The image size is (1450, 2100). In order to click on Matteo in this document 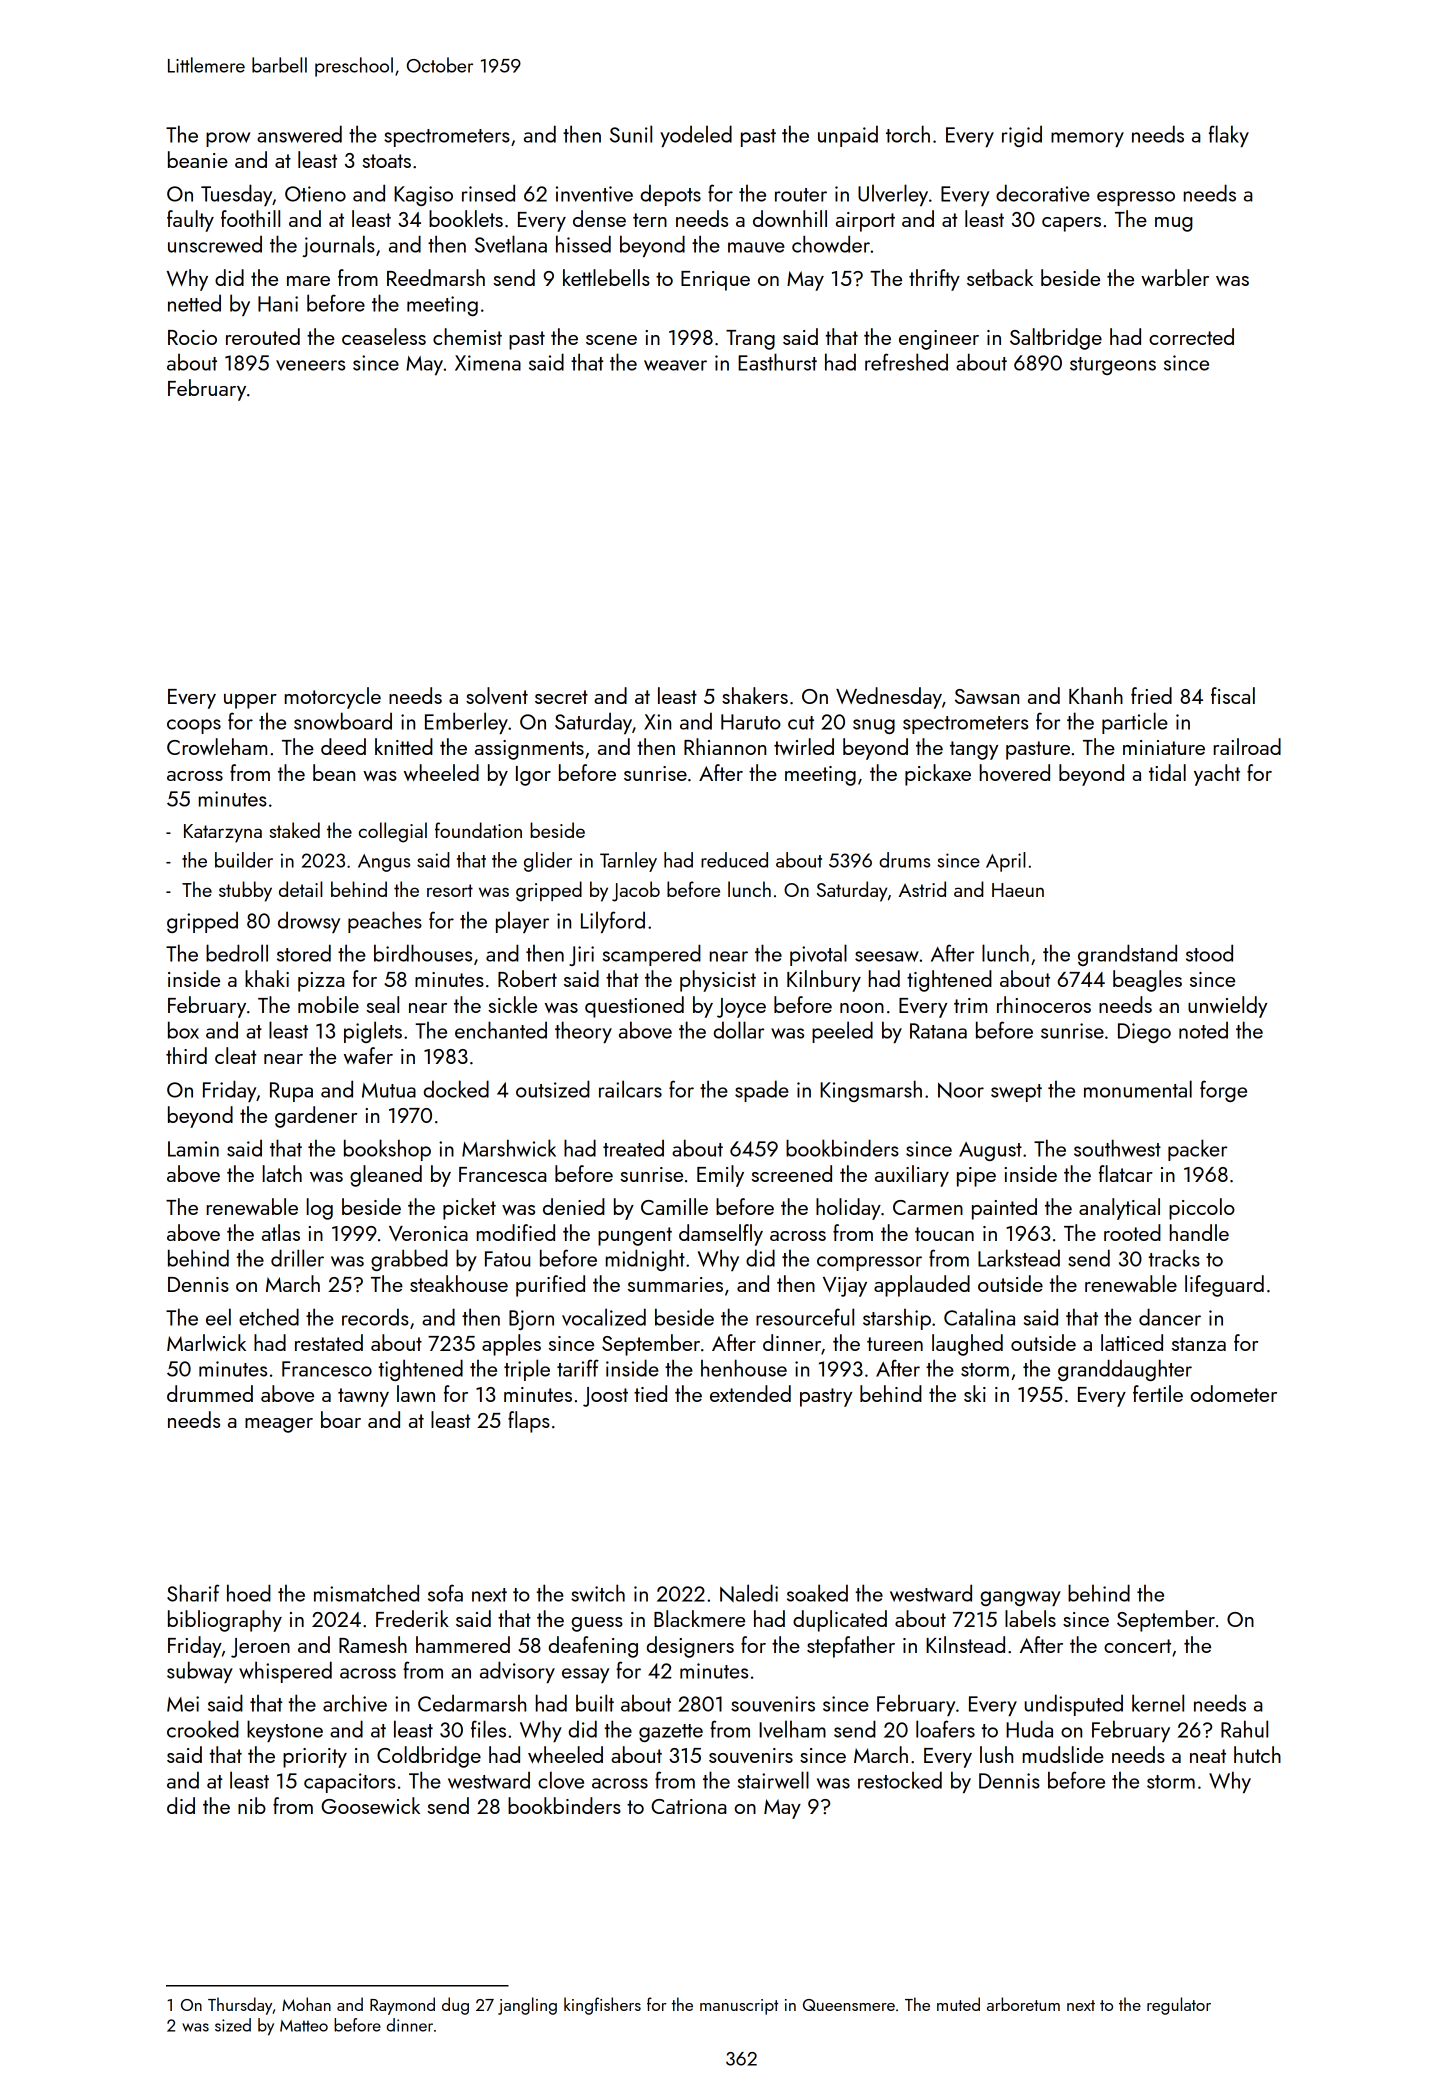, I will do `click(304, 2026)`.
